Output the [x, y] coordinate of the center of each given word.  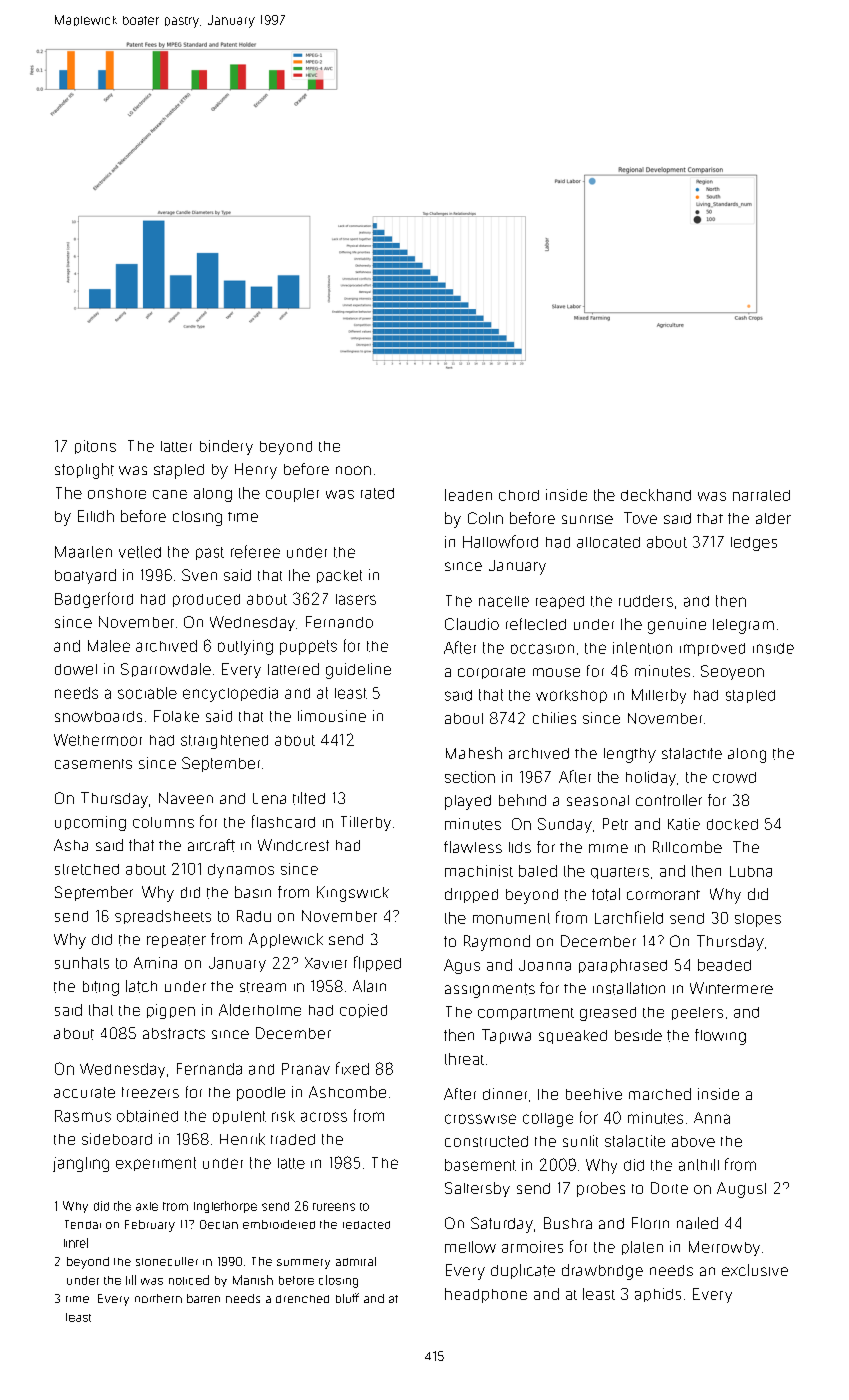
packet [339, 576]
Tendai [83, 1224]
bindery [226, 447]
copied [363, 1011]
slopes [758, 920]
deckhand [656, 495]
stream [263, 987]
